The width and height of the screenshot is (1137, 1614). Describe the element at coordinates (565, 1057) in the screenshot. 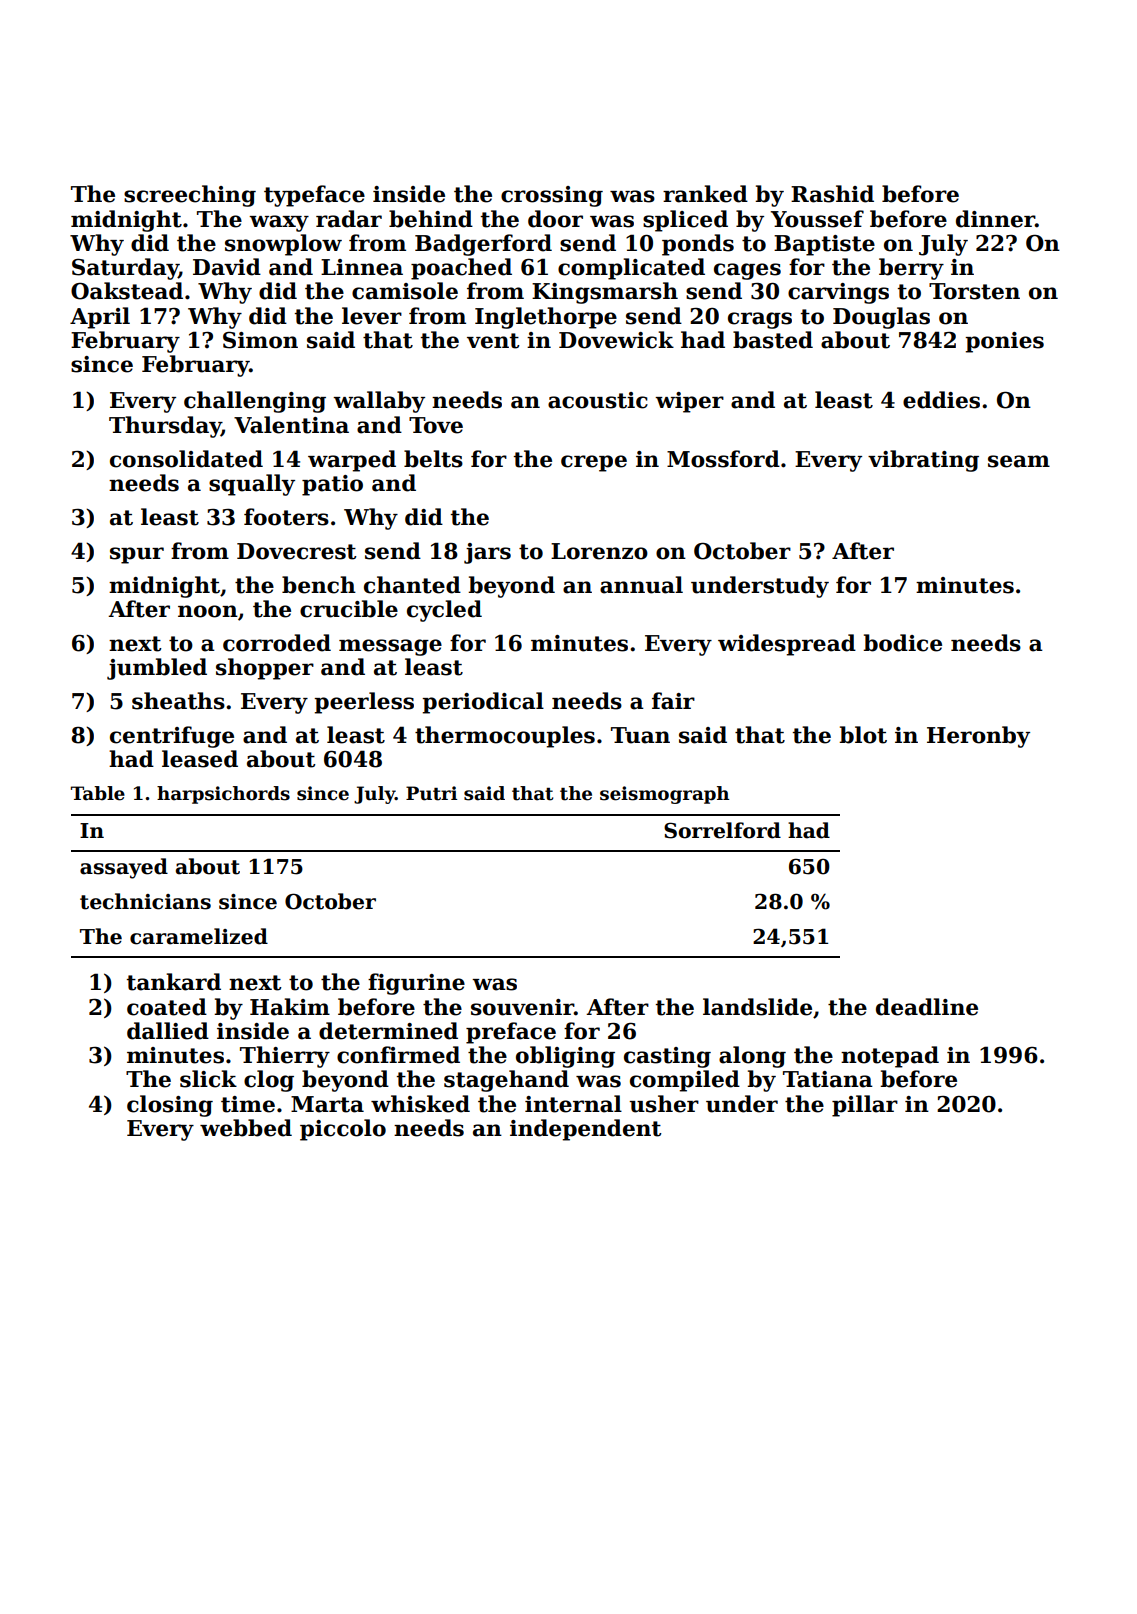

I see `obliging` at that location.
